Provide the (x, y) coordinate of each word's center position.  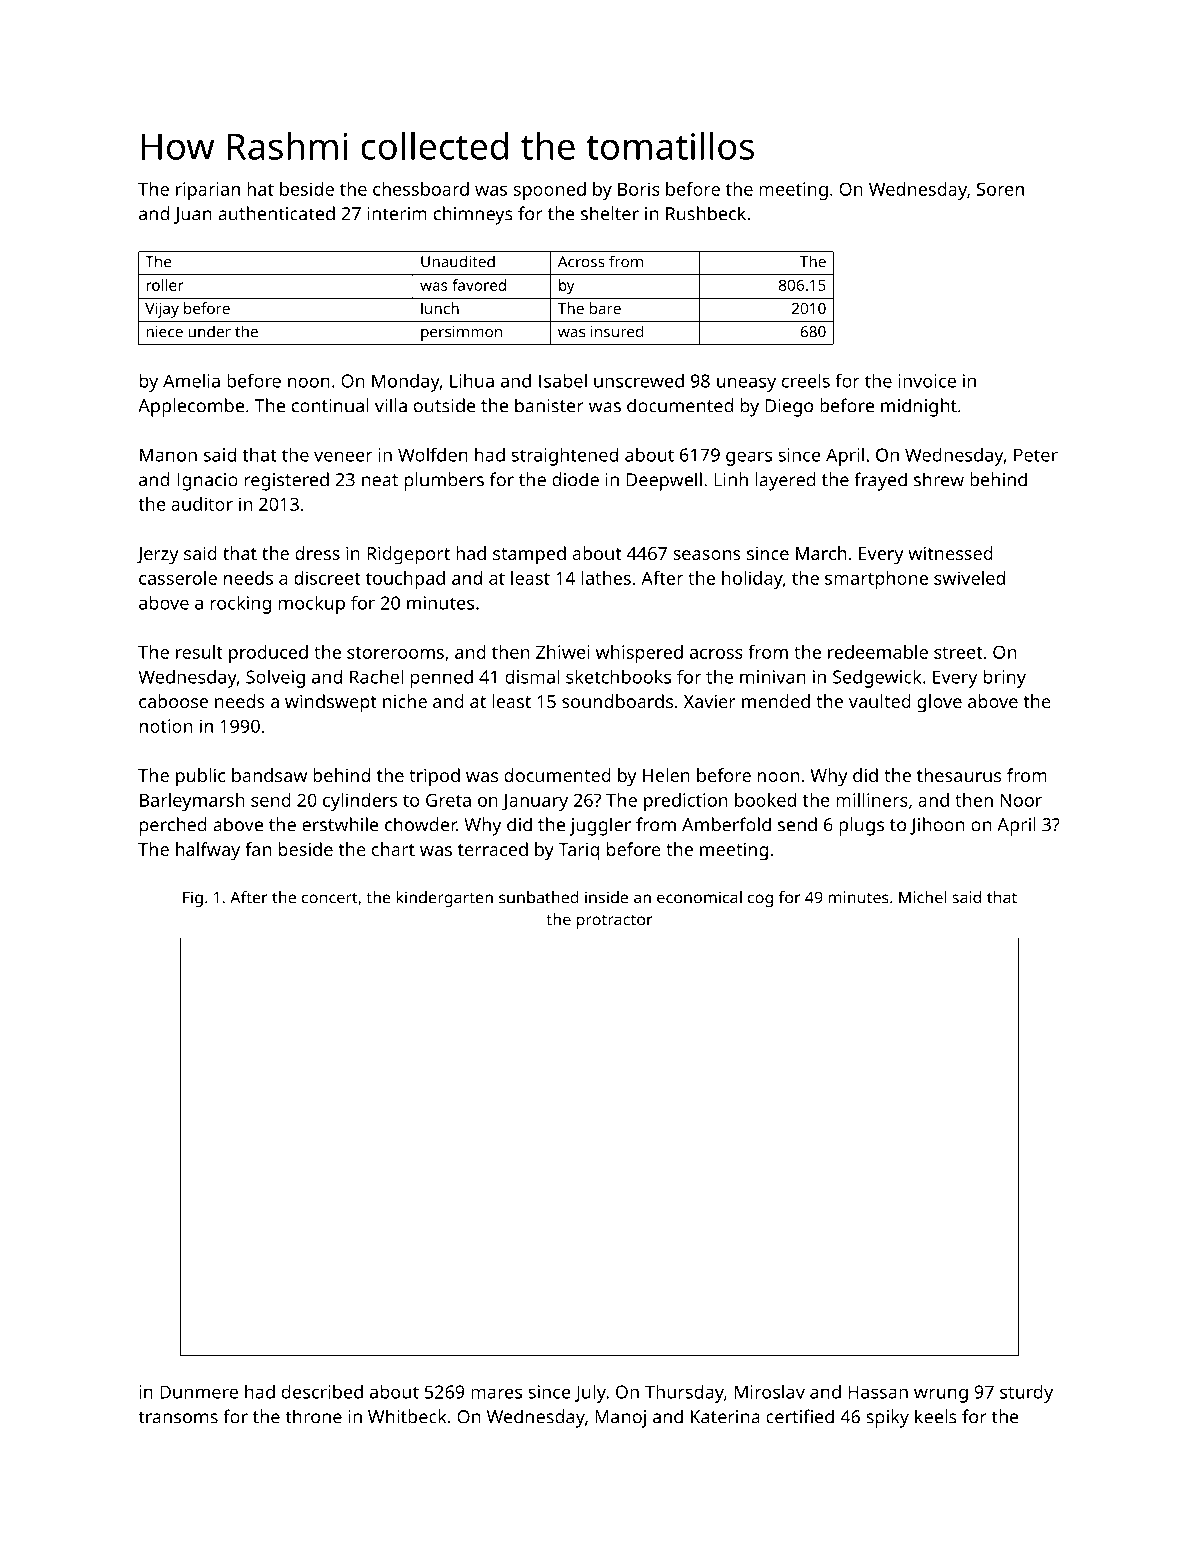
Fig (193, 899)
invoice (927, 381)
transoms (178, 1417)
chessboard (421, 189)
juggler (600, 826)
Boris (639, 189)
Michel (922, 897)
